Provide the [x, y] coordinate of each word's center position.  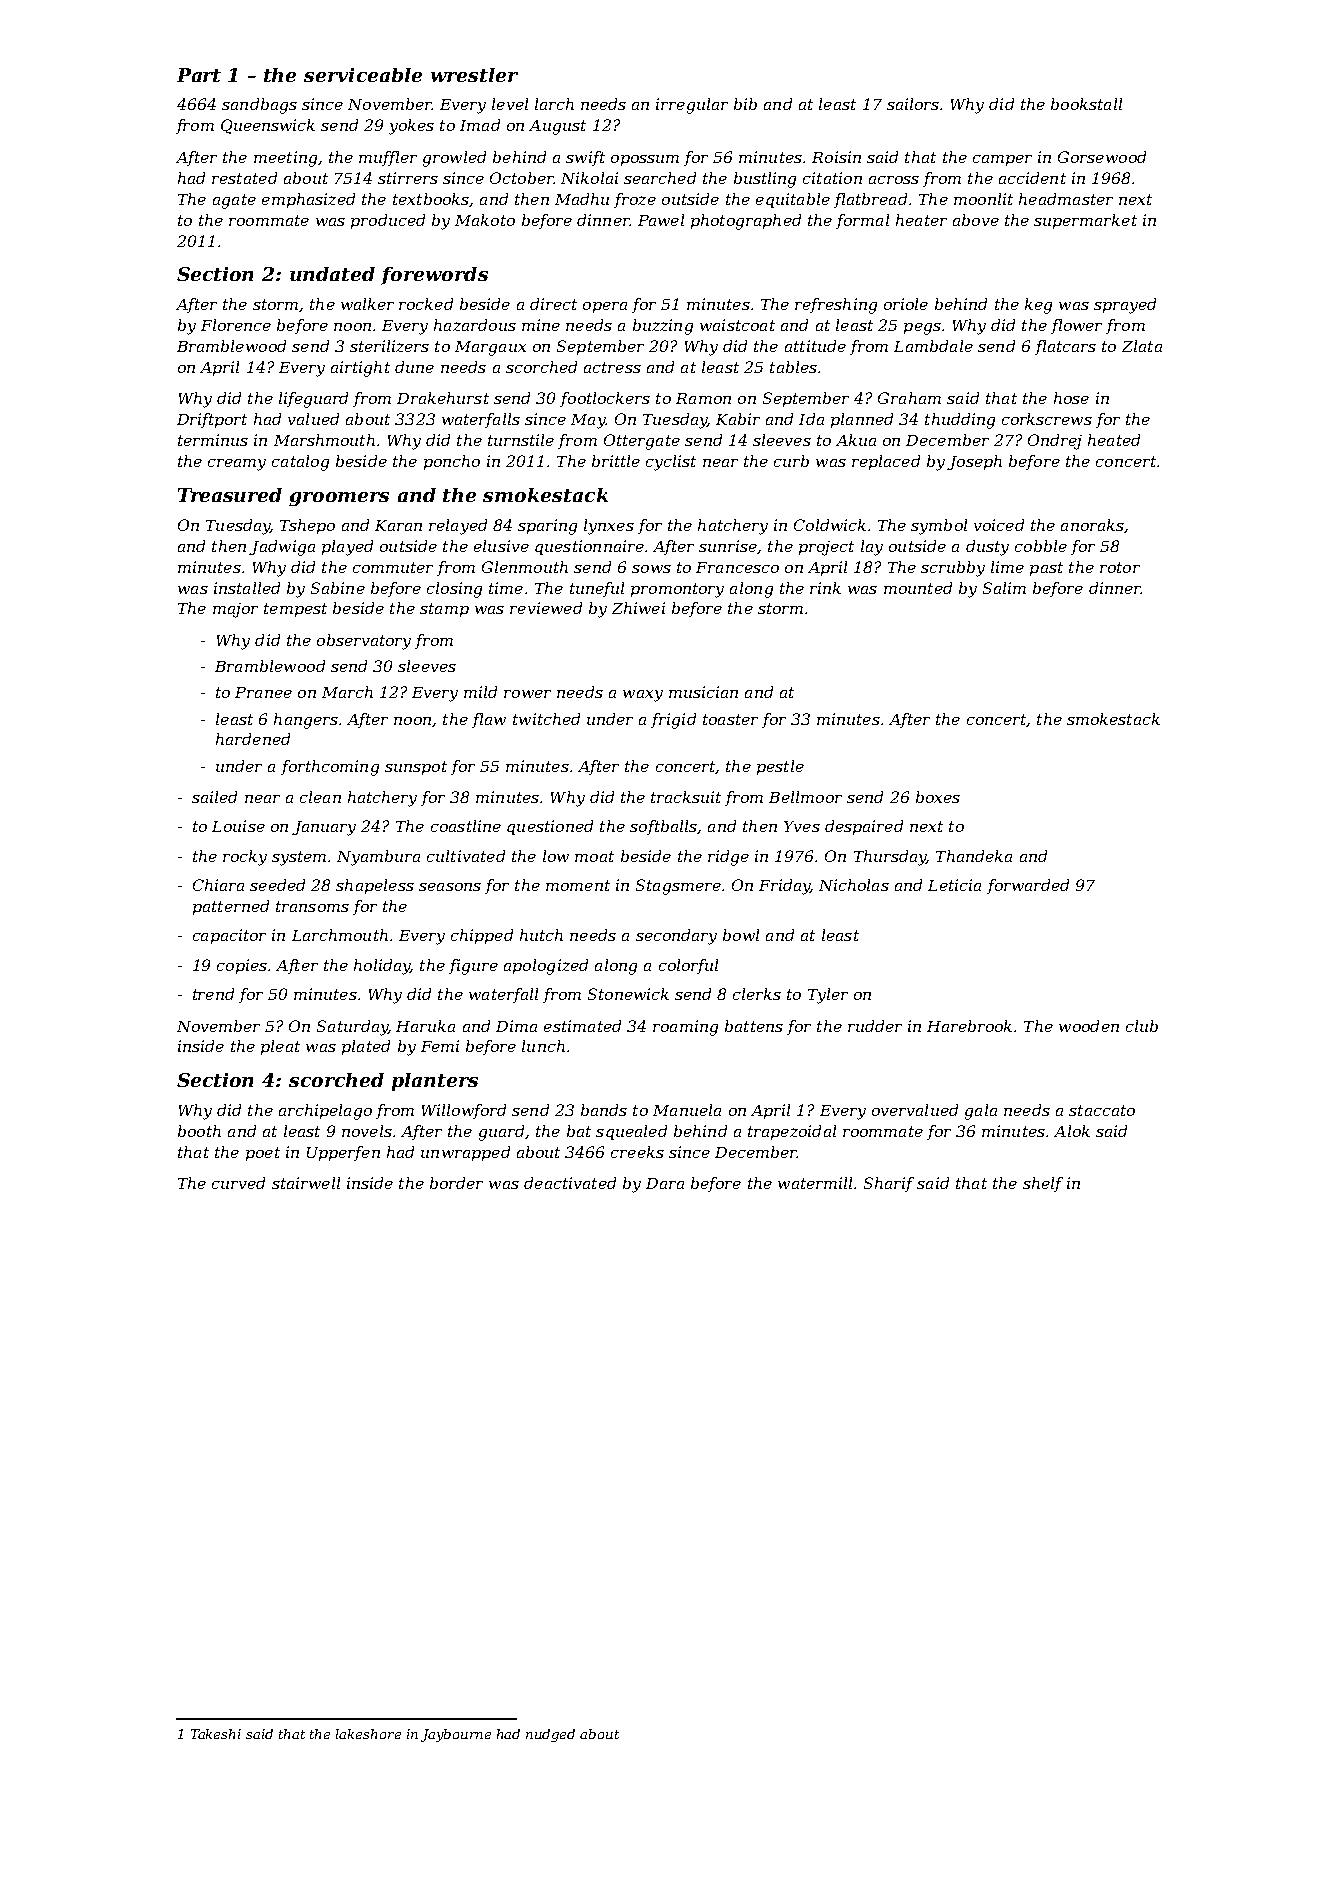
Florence [236, 325]
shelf [1043, 1184]
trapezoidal [792, 1132]
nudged [550, 1735]
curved [238, 1183]
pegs [922, 329]
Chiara [218, 885]
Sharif [889, 1184]
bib [745, 104]
